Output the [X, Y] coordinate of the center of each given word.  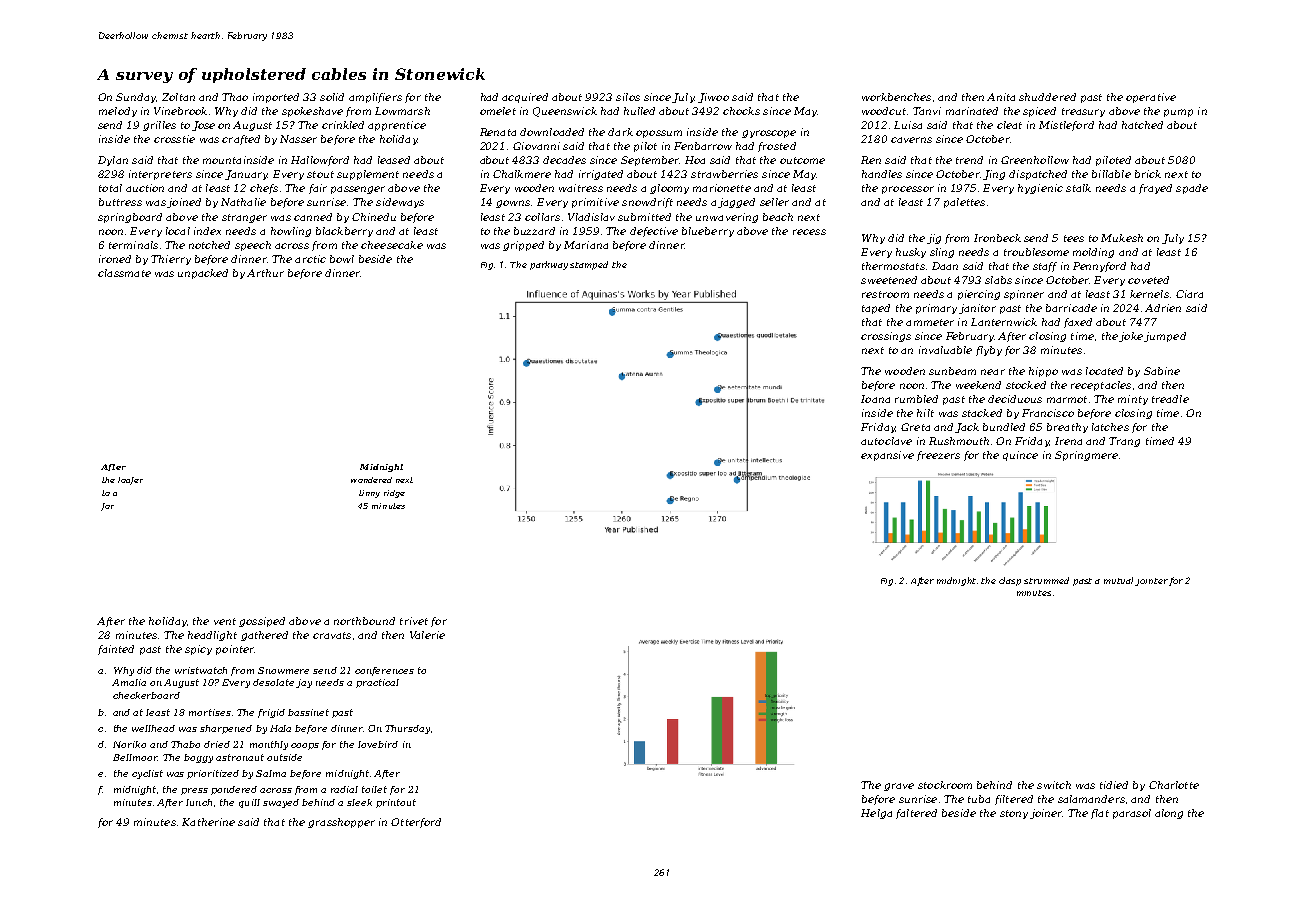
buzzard [534, 231]
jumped [1165, 337]
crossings [886, 337]
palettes [964, 203]
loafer [130, 481]
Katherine [208, 822]
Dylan [113, 161]
